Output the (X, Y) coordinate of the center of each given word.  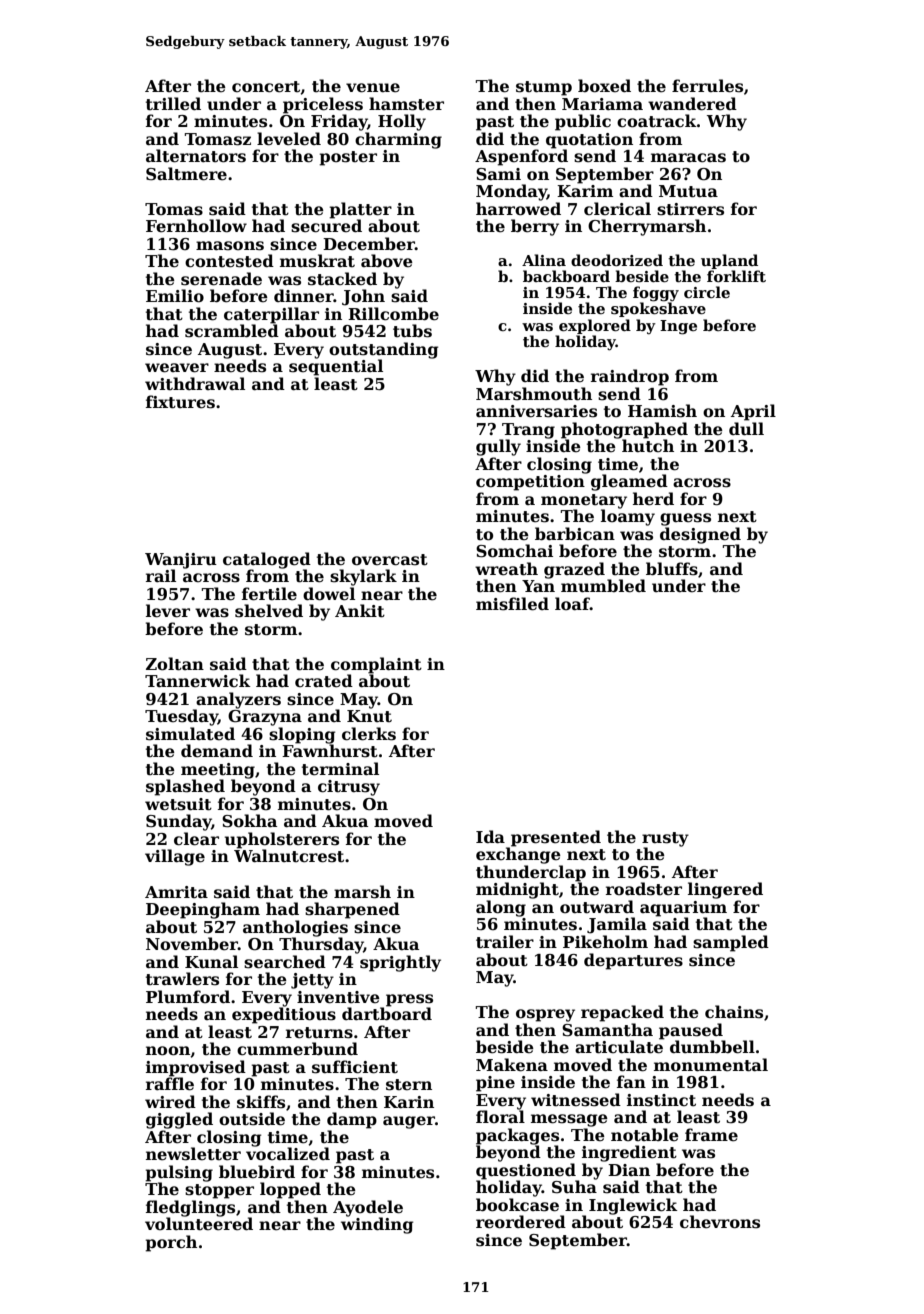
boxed (604, 86)
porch (171, 1243)
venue (373, 88)
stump (544, 88)
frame (711, 1135)
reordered (521, 1222)
